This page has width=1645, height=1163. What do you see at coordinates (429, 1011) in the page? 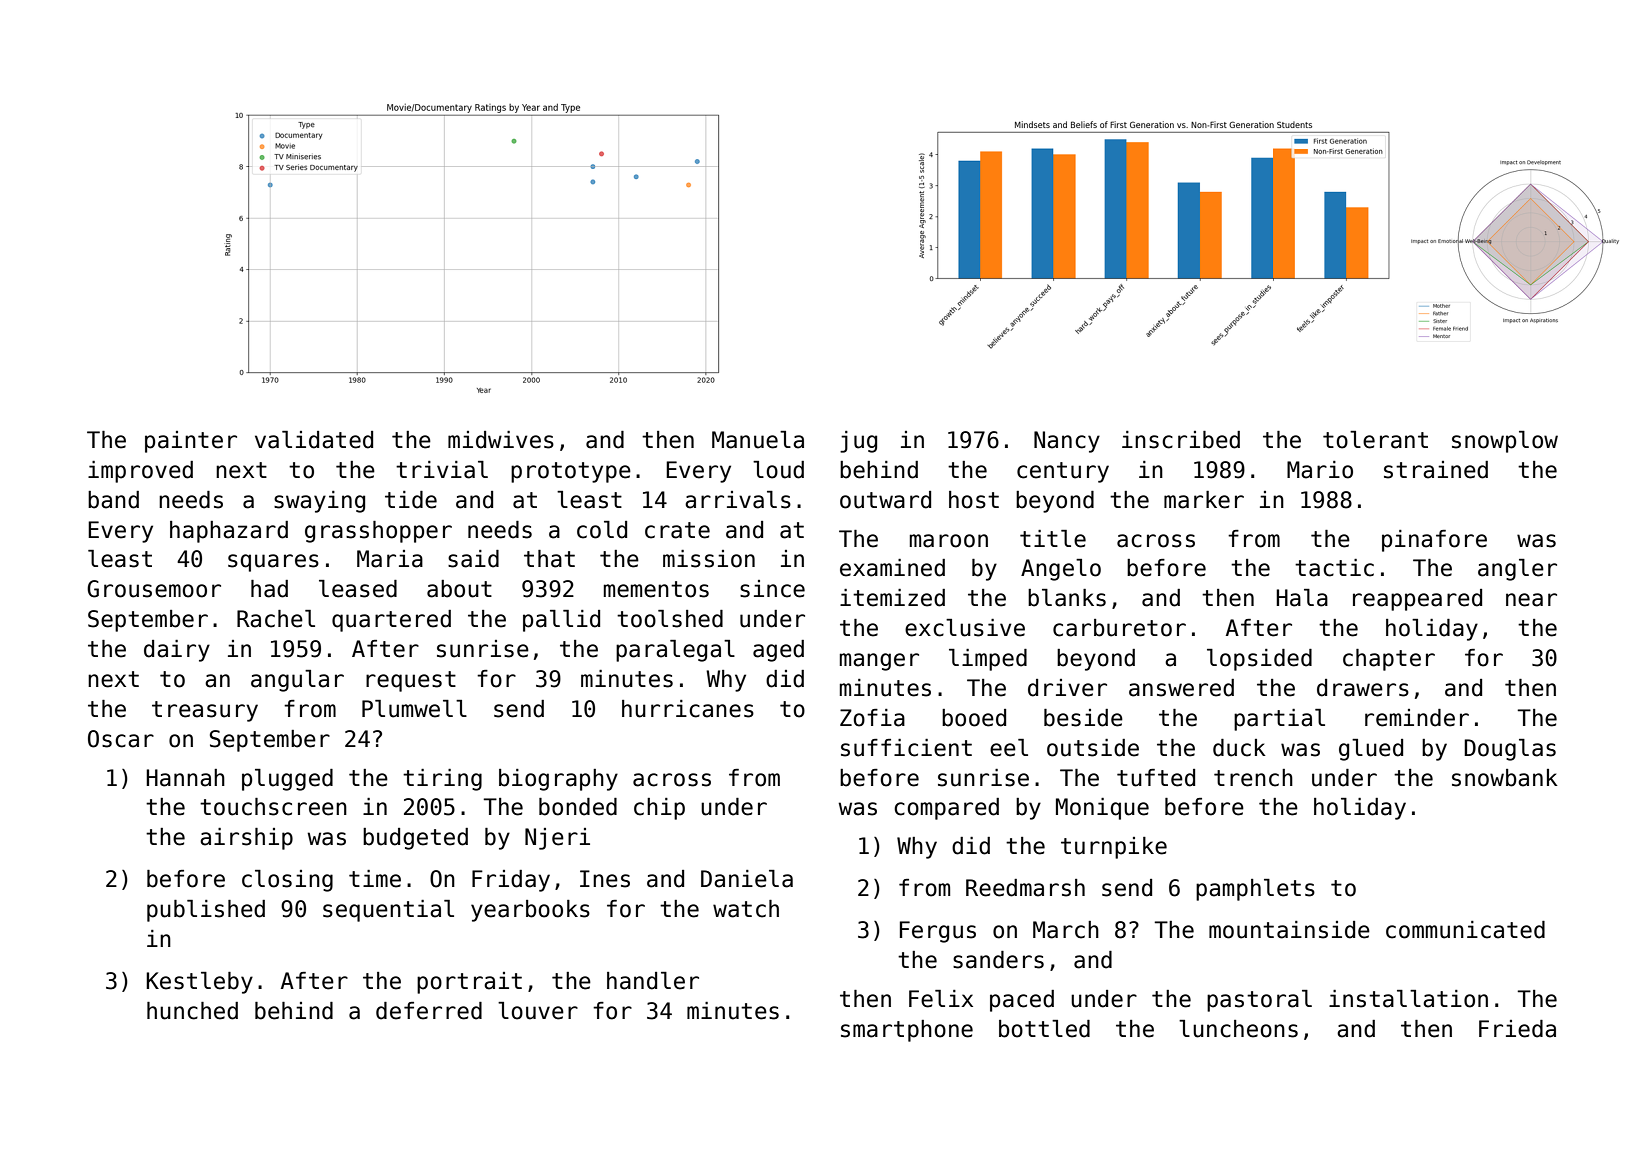
I see `deferred` at bounding box center [429, 1011].
